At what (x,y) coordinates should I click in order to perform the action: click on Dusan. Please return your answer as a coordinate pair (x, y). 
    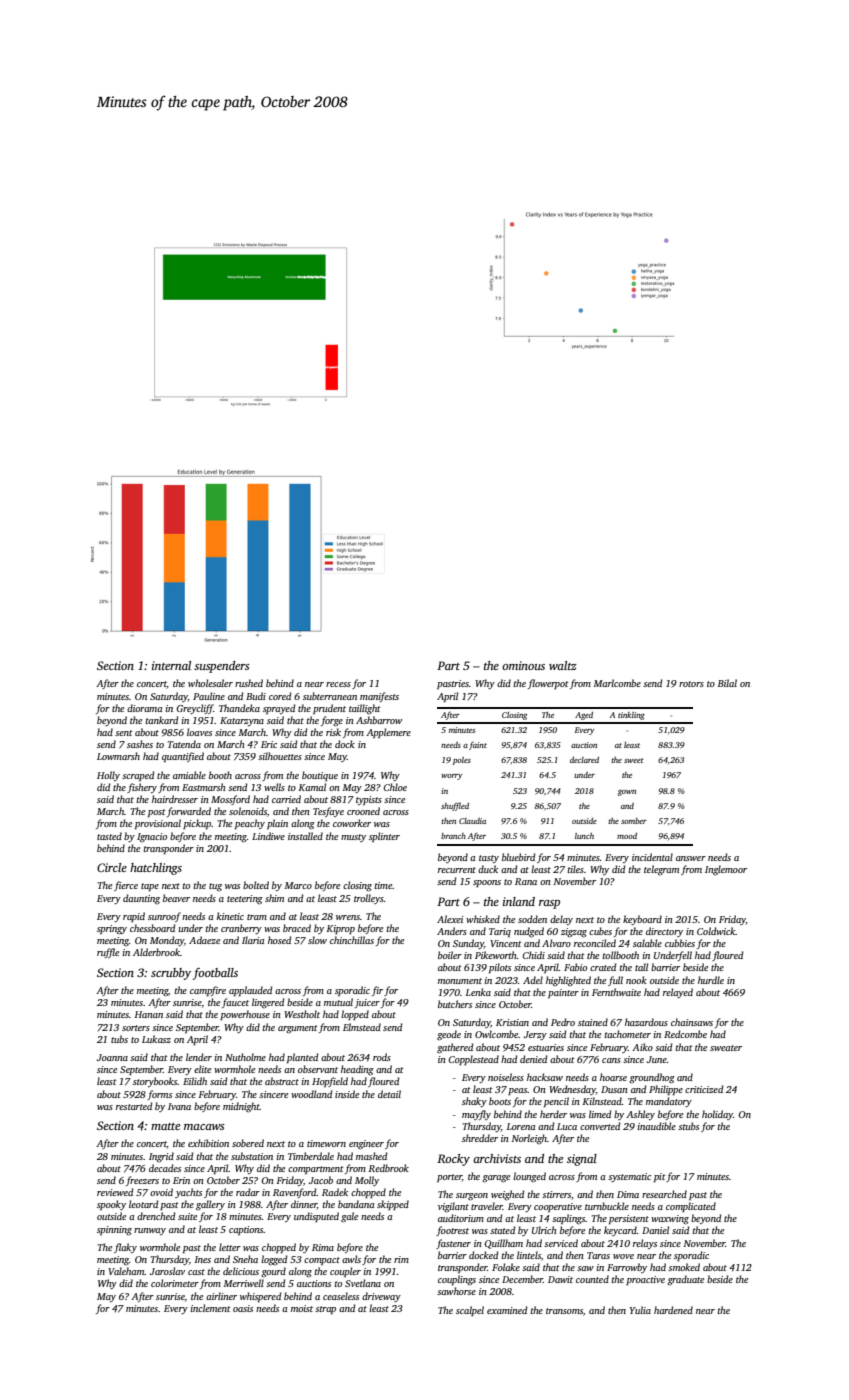
    Looking at the image, I should click on (614, 1089).
